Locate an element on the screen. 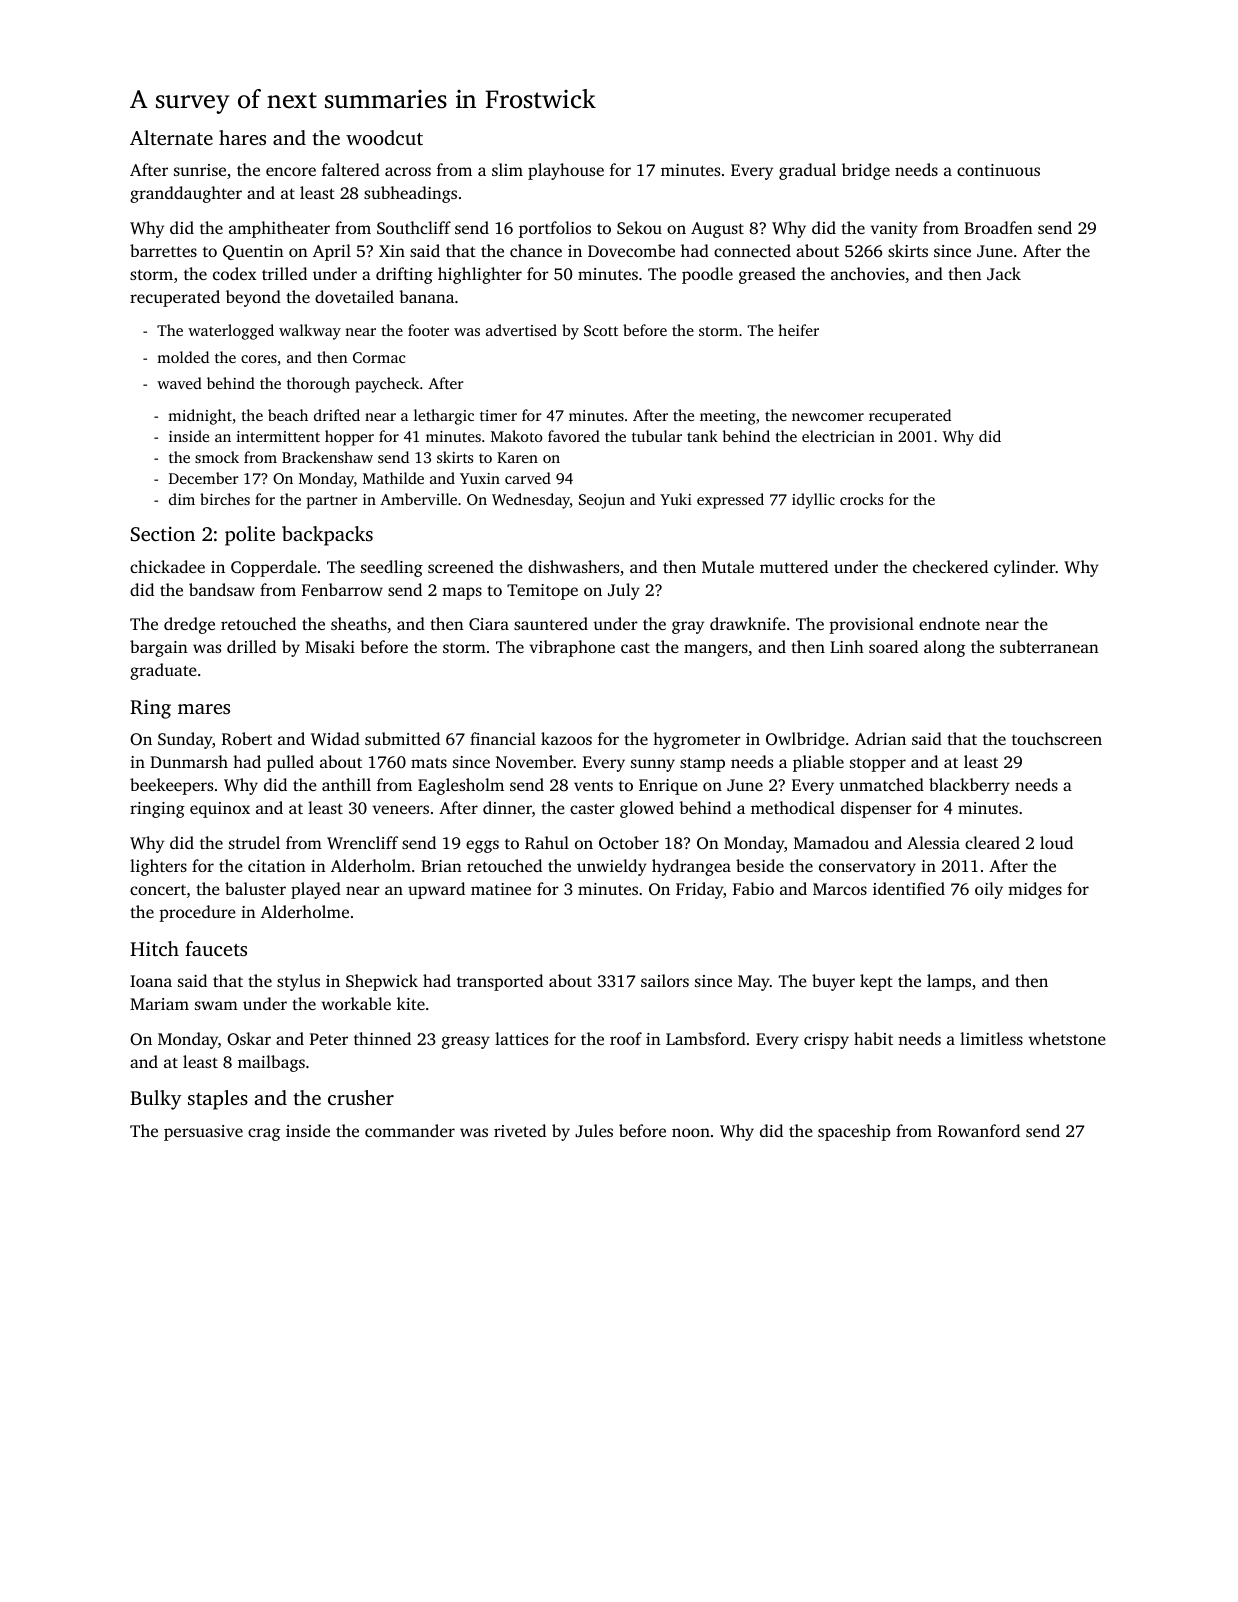 The image size is (1238, 1602). newcomer is located at coordinates (828, 417).
